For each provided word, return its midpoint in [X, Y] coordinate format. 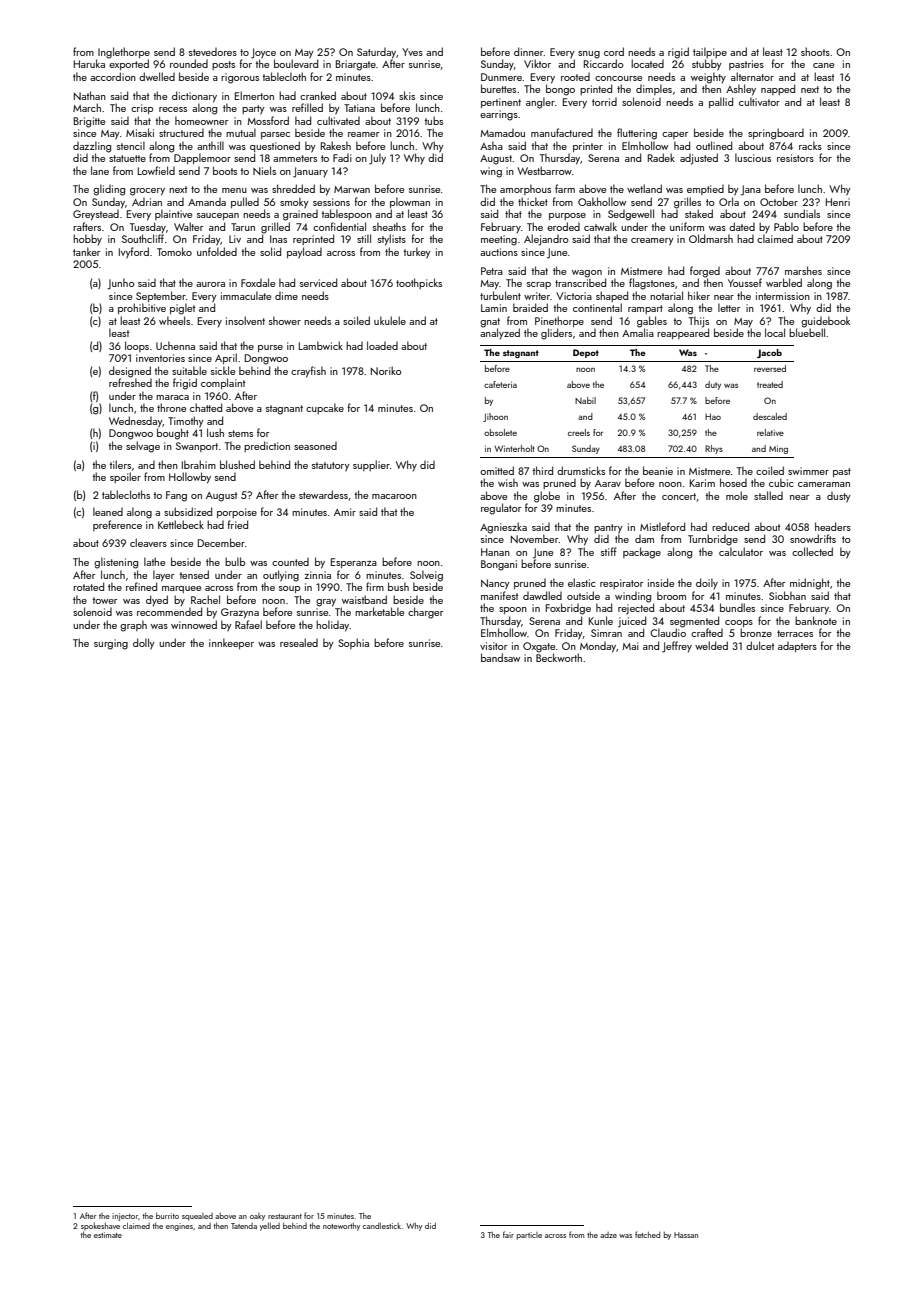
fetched [647, 1234]
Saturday [376, 53]
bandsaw [500, 657]
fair [508, 1234]
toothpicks [419, 283]
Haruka [89, 63]
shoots [815, 51]
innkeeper [231, 643]
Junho [121, 284]
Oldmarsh [711, 238]
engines [179, 1227]
